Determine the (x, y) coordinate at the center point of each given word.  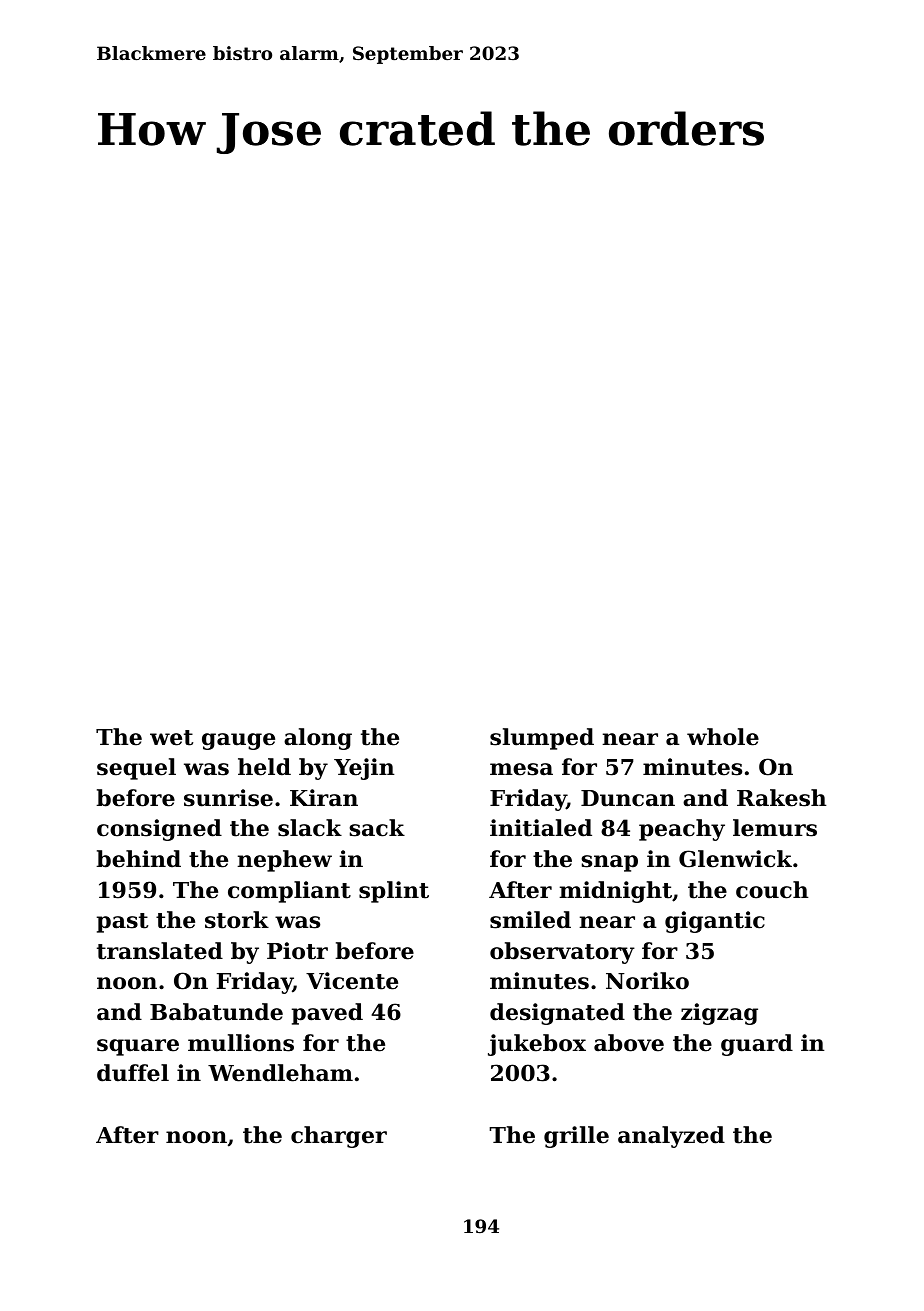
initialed (541, 828)
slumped (542, 739)
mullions (241, 1043)
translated (160, 951)
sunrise (228, 798)
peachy (682, 830)
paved (327, 1014)
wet (171, 738)
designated (557, 1014)
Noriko (647, 981)
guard (757, 1045)
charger (339, 1137)
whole (723, 737)
